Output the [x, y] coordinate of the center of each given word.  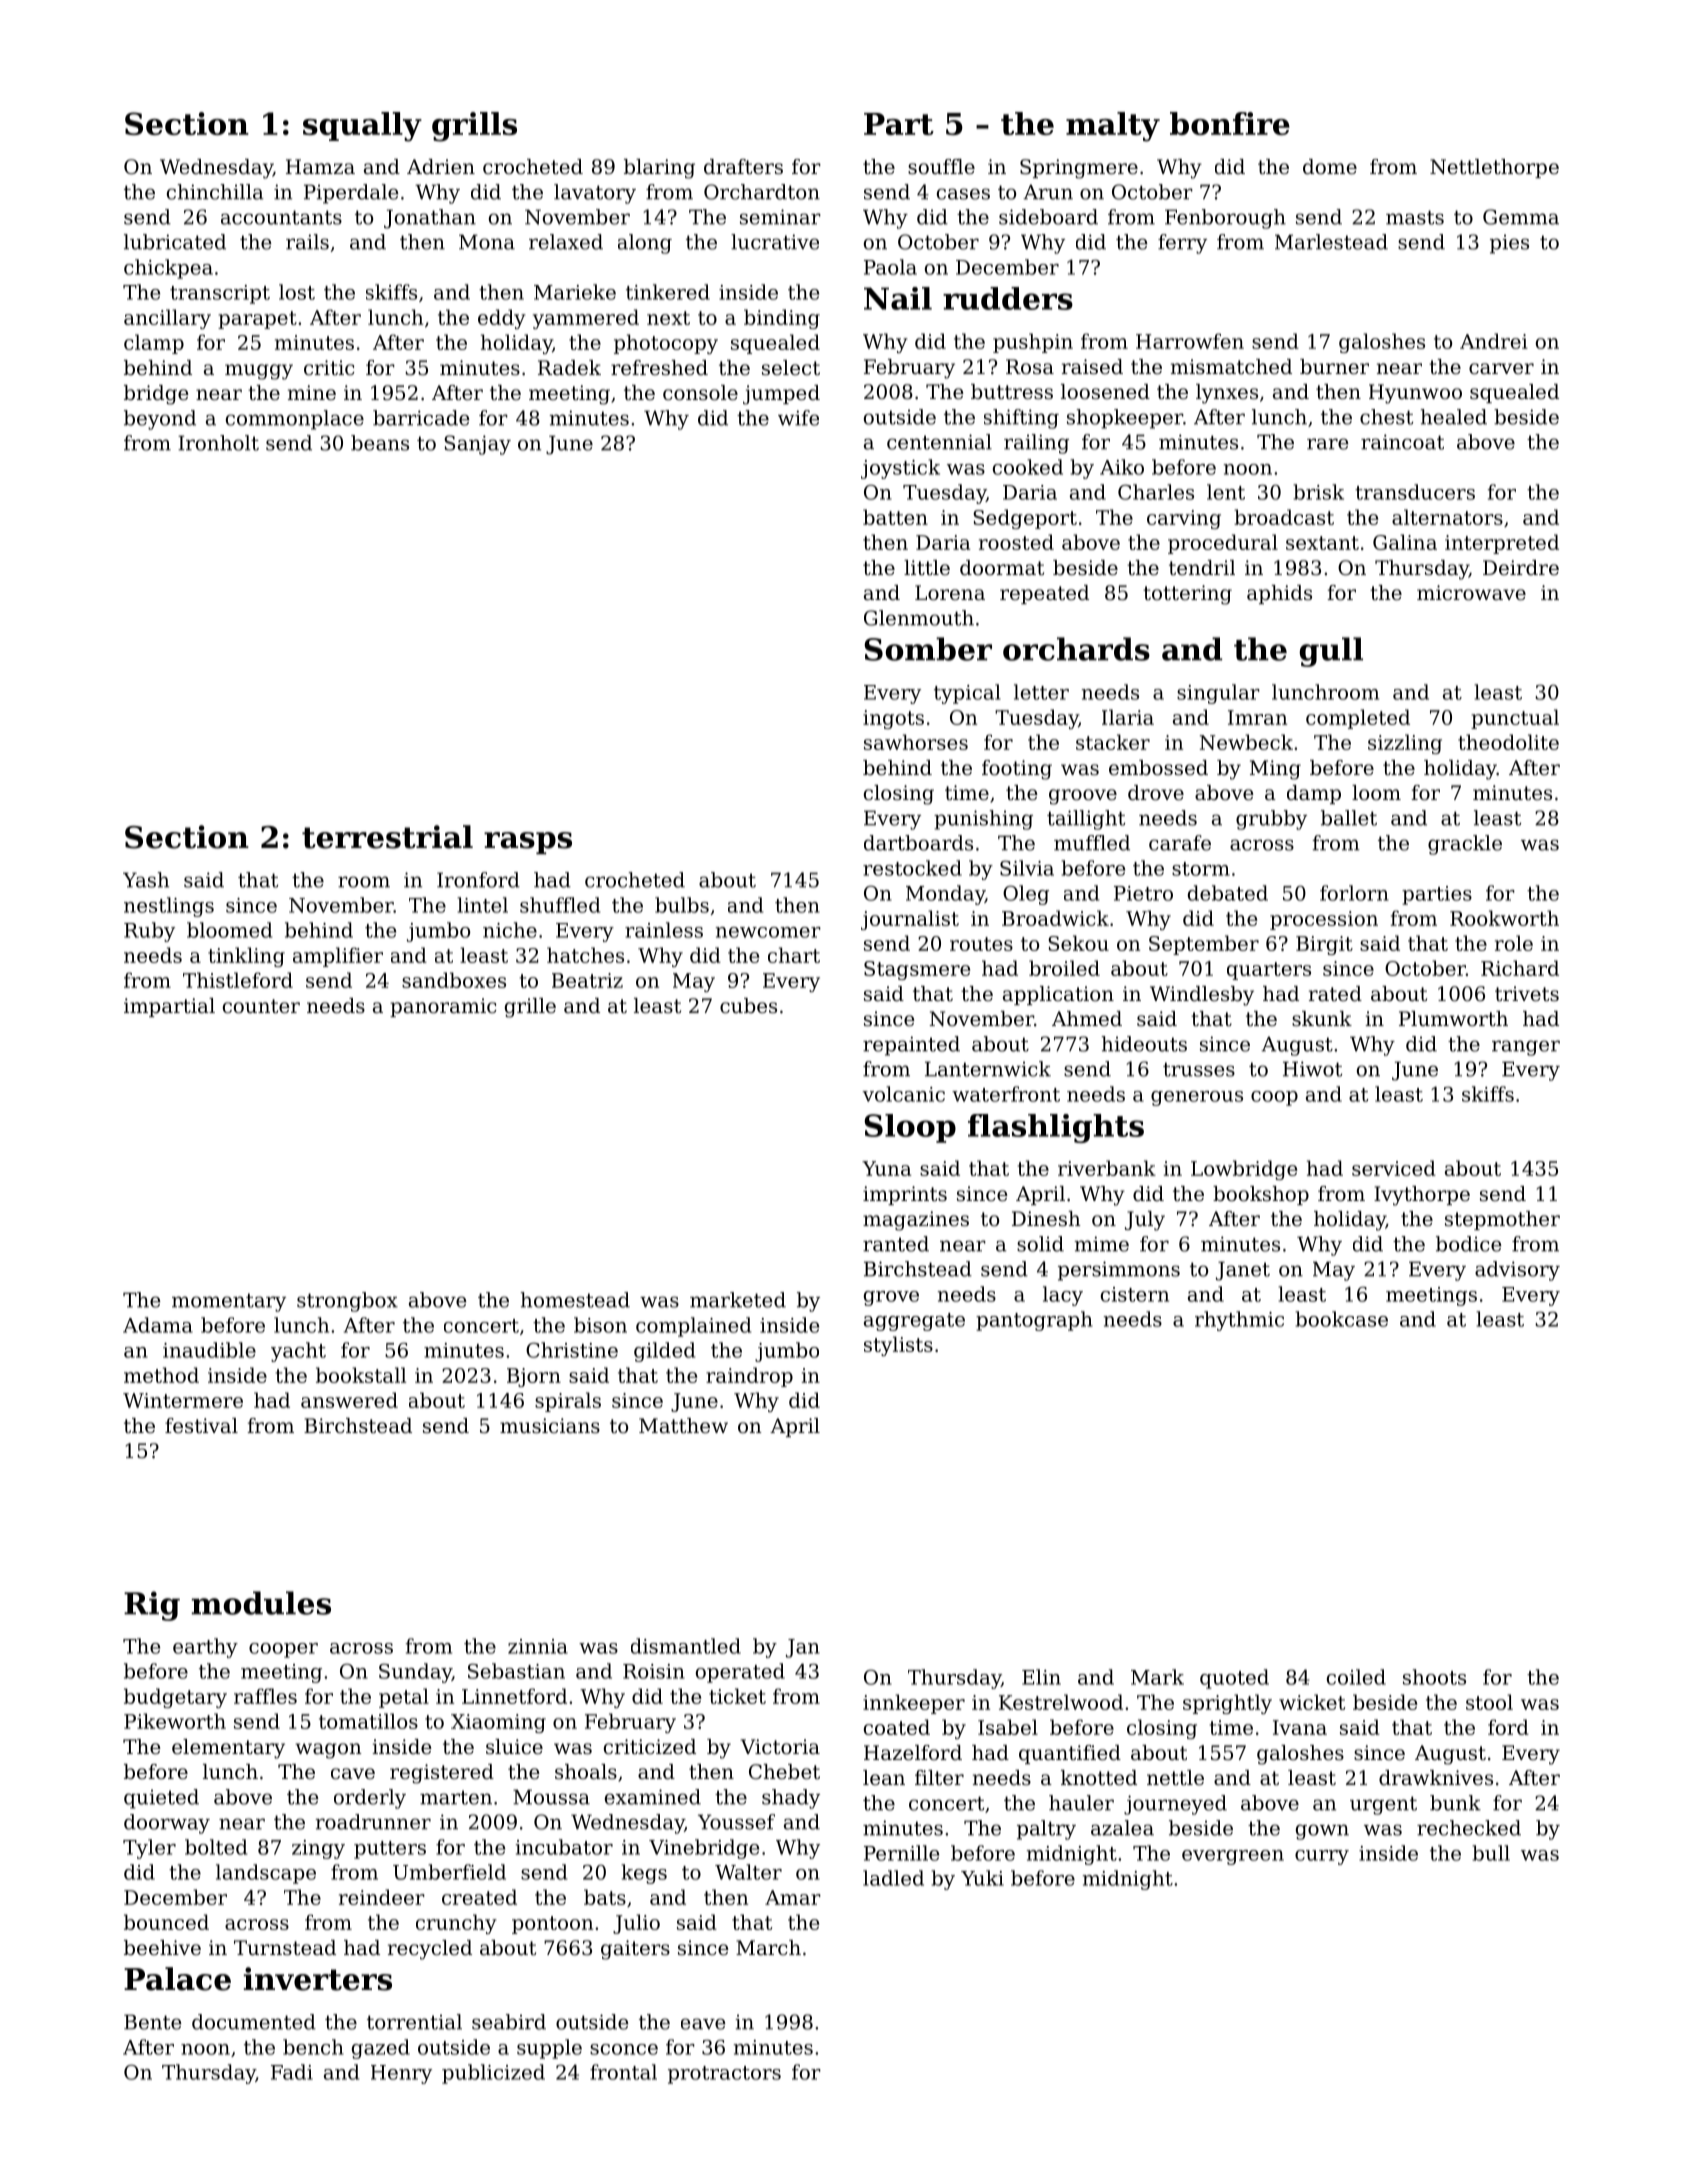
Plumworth [1453, 1019]
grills [474, 127]
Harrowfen [1190, 341]
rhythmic [1239, 1321]
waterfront [1006, 1094]
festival [201, 1426]
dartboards [918, 843]
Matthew [683, 1426]
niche [510, 930]
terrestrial [387, 837]
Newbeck [1246, 742]
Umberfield [449, 1872]
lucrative [775, 242]
